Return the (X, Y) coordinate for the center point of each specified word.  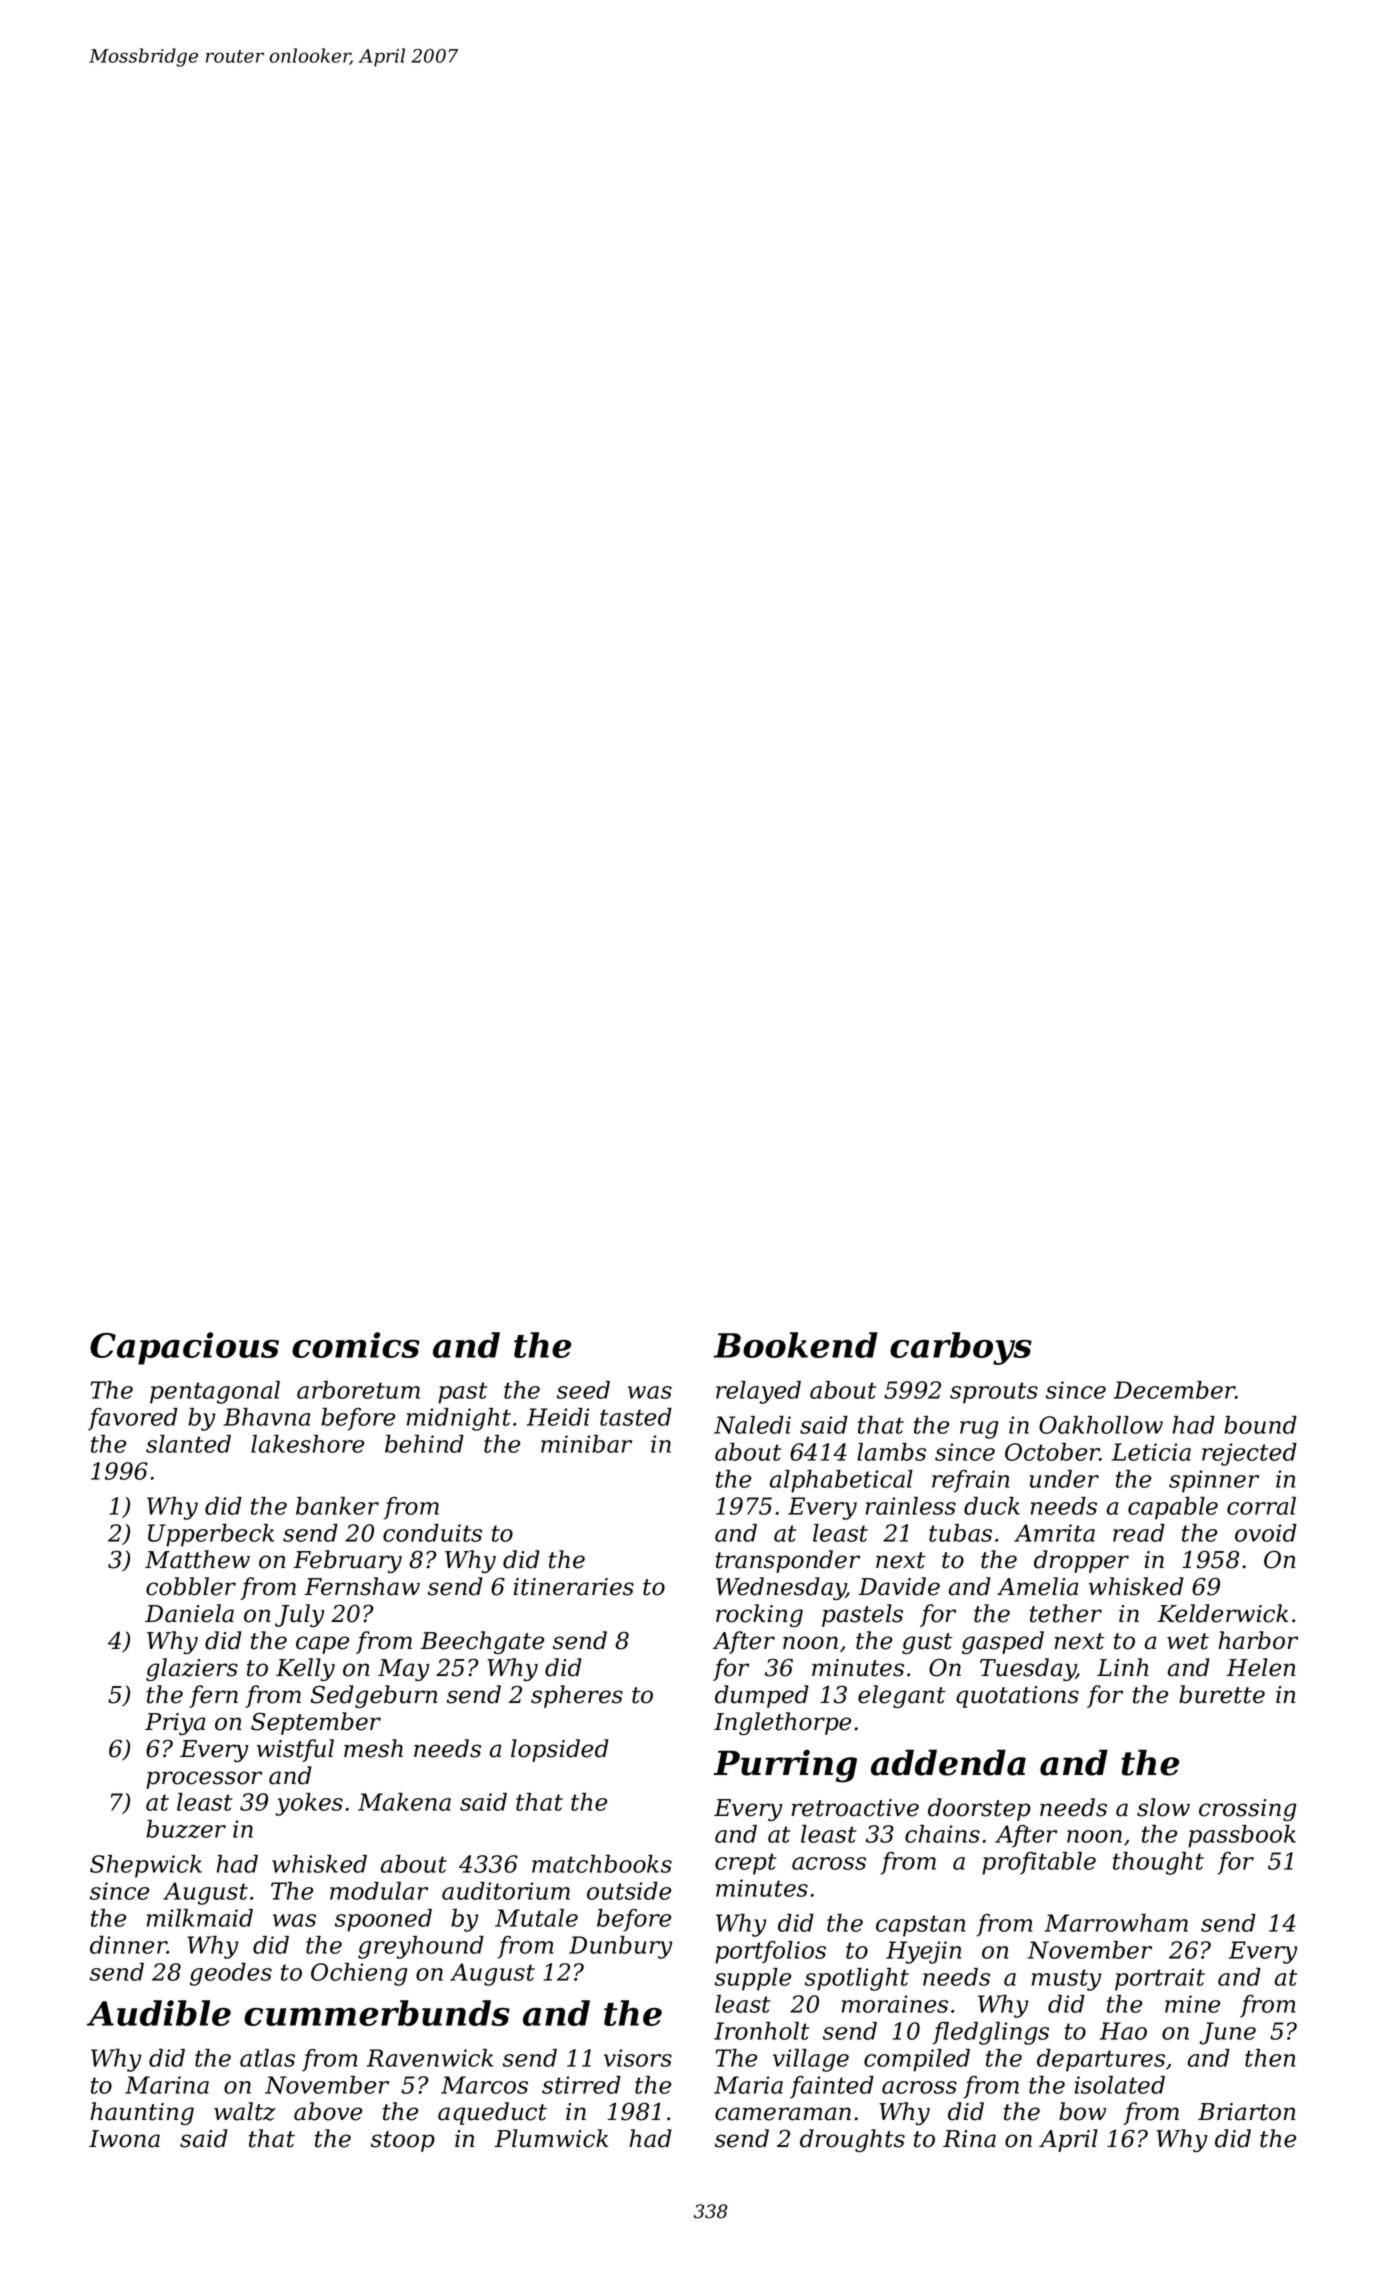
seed (583, 1390)
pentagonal (215, 1392)
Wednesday (781, 1588)
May (404, 1670)
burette (1222, 1694)
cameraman (783, 2114)
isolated (1120, 2085)
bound (1260, 1425)
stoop (403, 2141)
